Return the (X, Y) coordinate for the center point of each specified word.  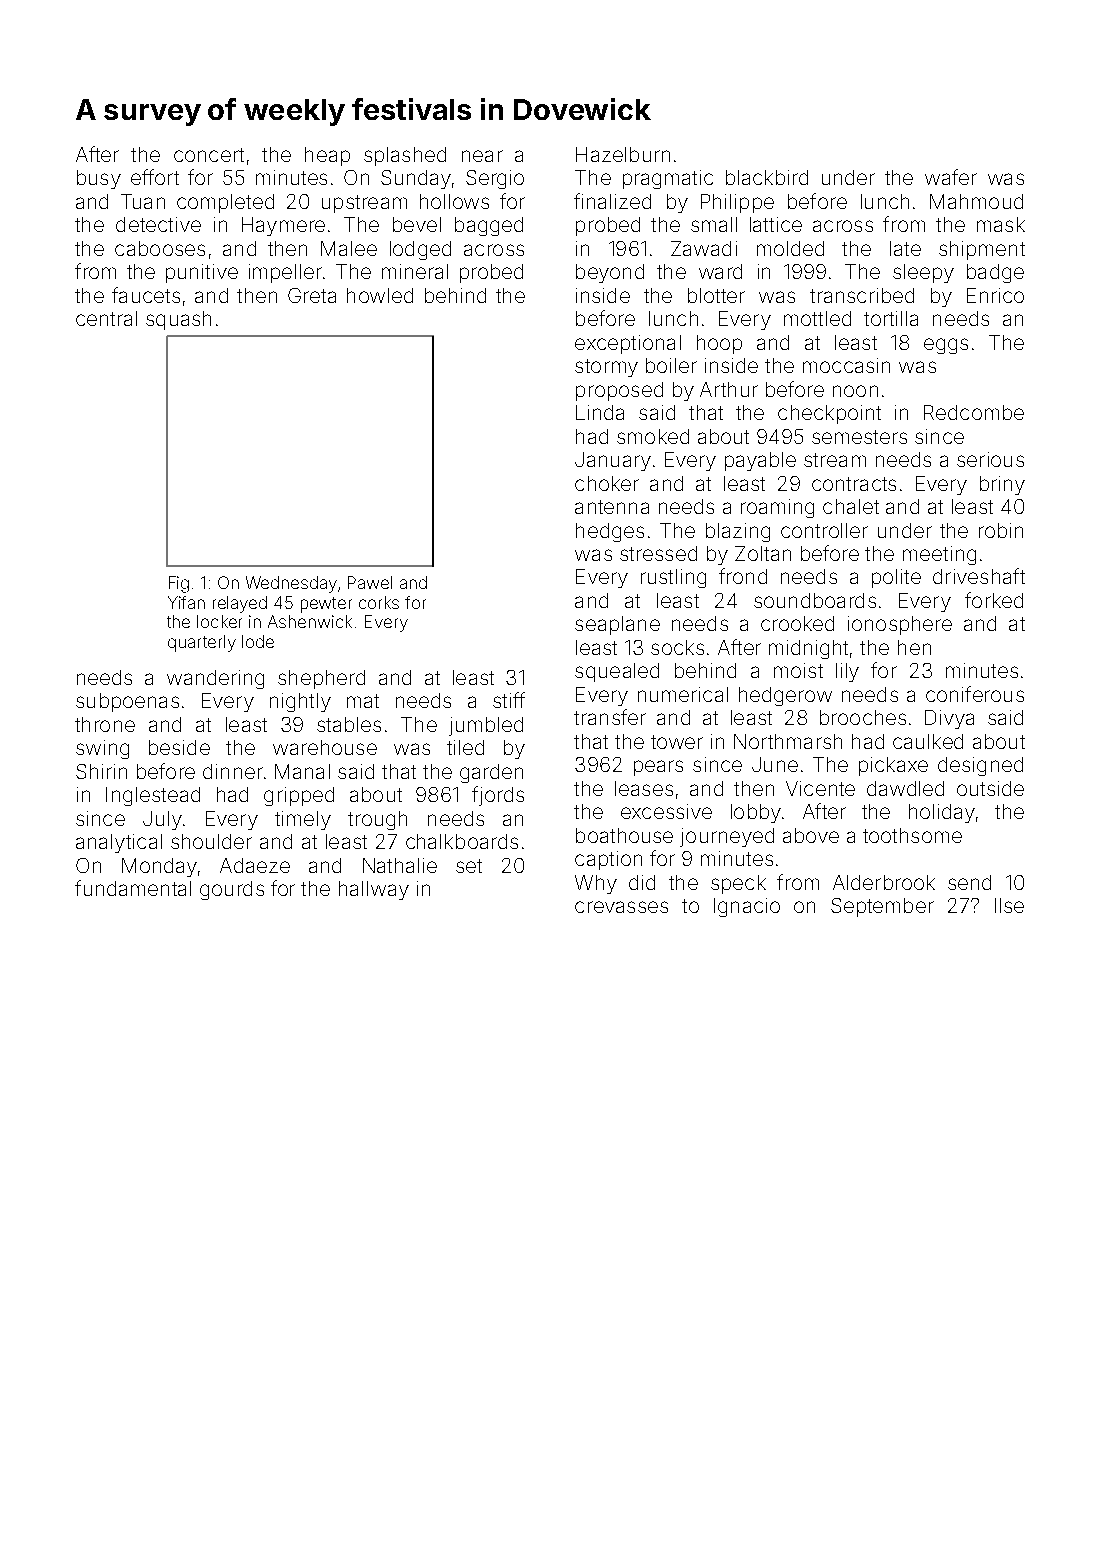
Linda (600, 412)
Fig (179, 584)
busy (99, 179)
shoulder (211, 841)
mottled (817, 318)
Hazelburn (623, 154)
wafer (951, 177)
